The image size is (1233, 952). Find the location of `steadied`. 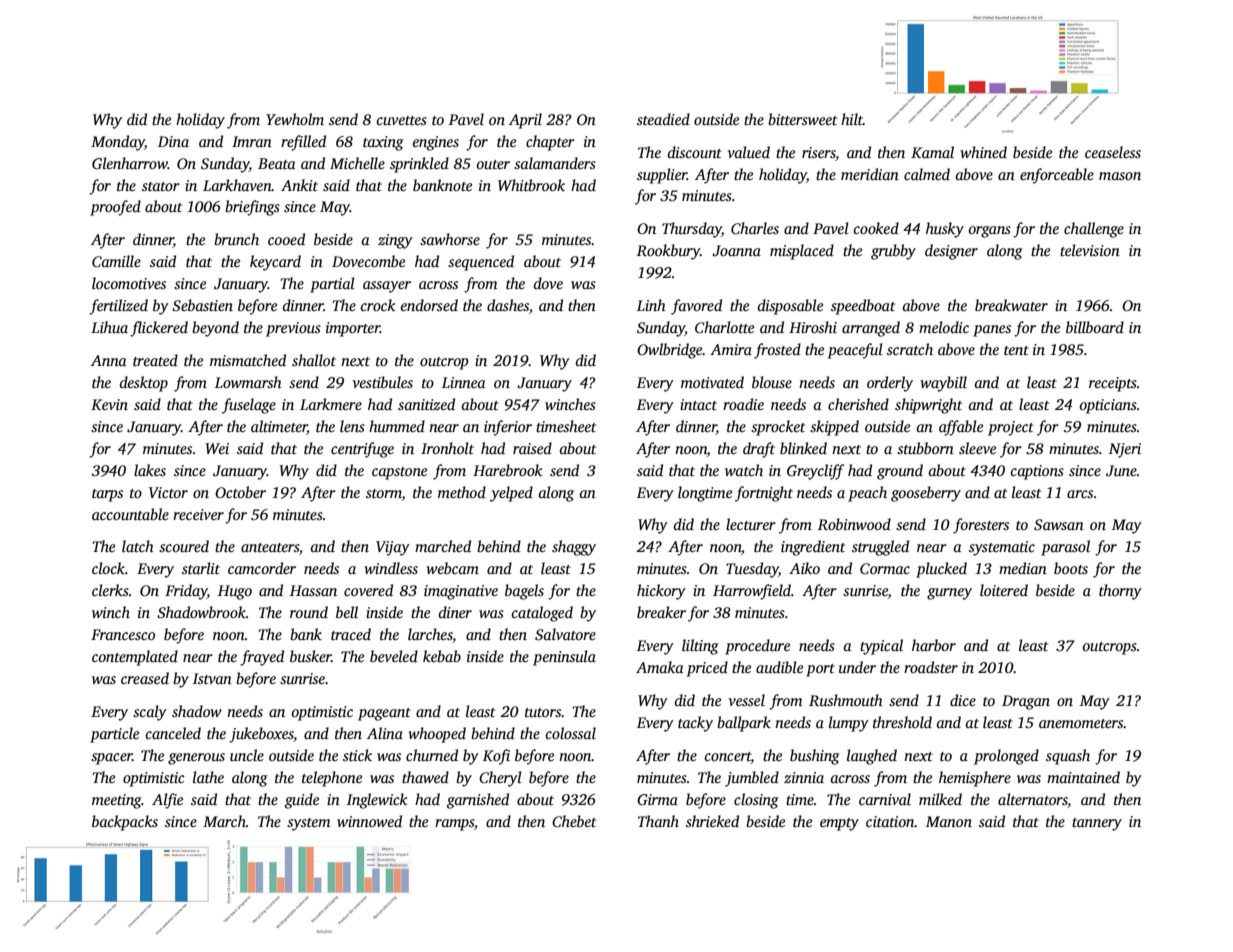

steadied is located at coordinates (663, 119).
